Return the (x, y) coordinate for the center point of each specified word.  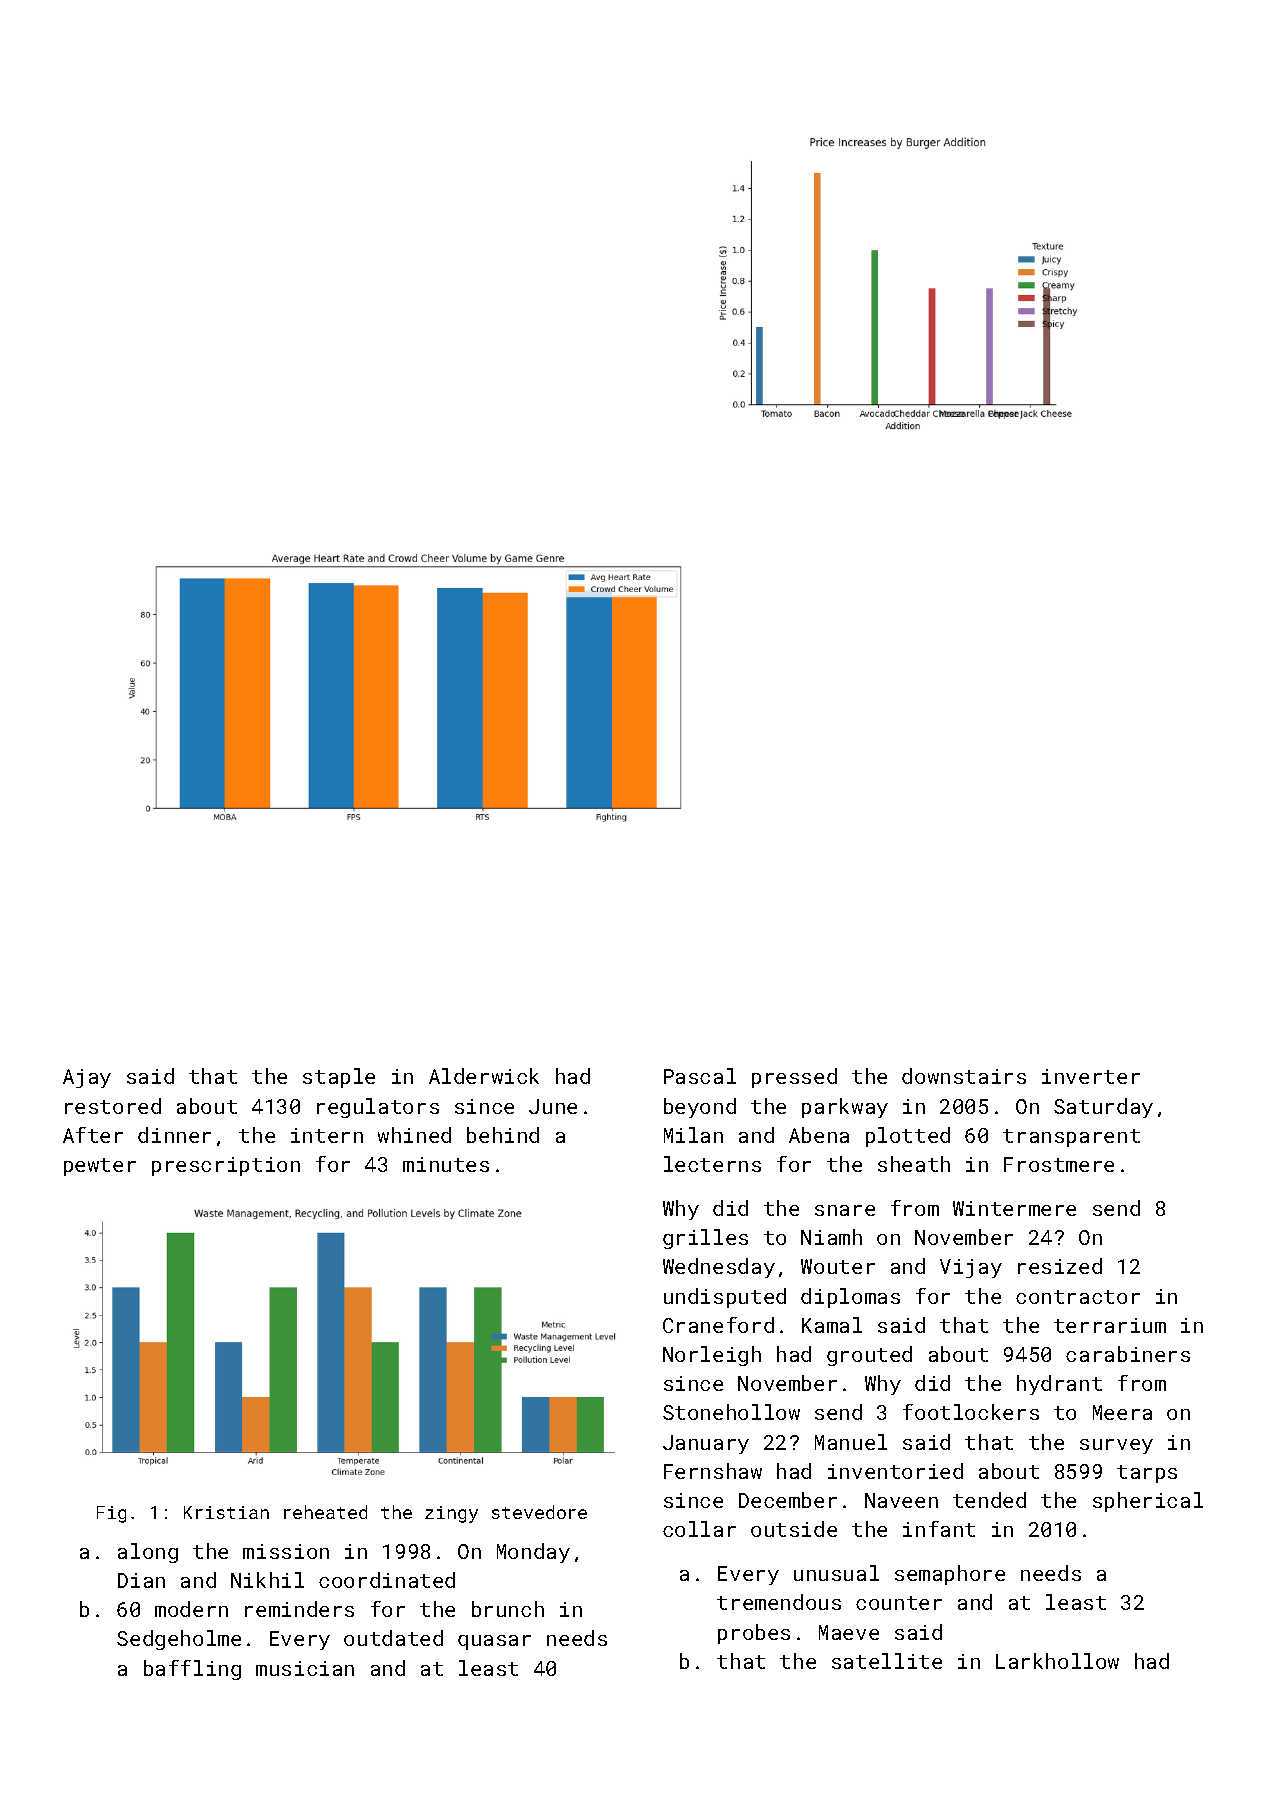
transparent (1071, 1138)
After (93, 1135)
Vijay (971, 1268)
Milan (693, 1135)
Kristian (226, 1512)
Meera (1122, 1412)
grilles (705, 1239)
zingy (451, 1514)
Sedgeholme (179, 1640)
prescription (226, 1166)
